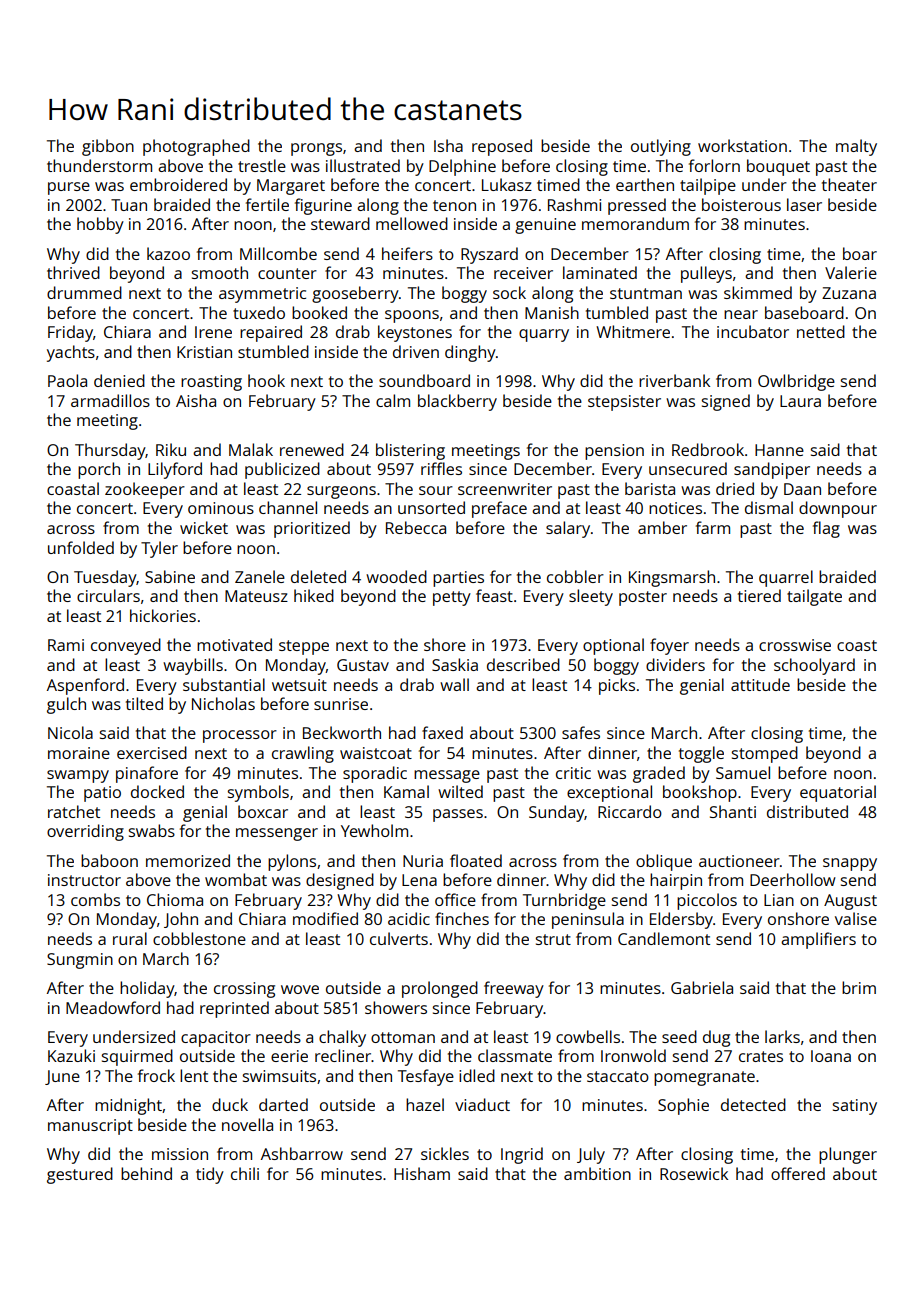 This screenshot has height=1308, width=924. Describe the element at coordinates (69, 188) in the screenshot. I see `purse` at that location.
